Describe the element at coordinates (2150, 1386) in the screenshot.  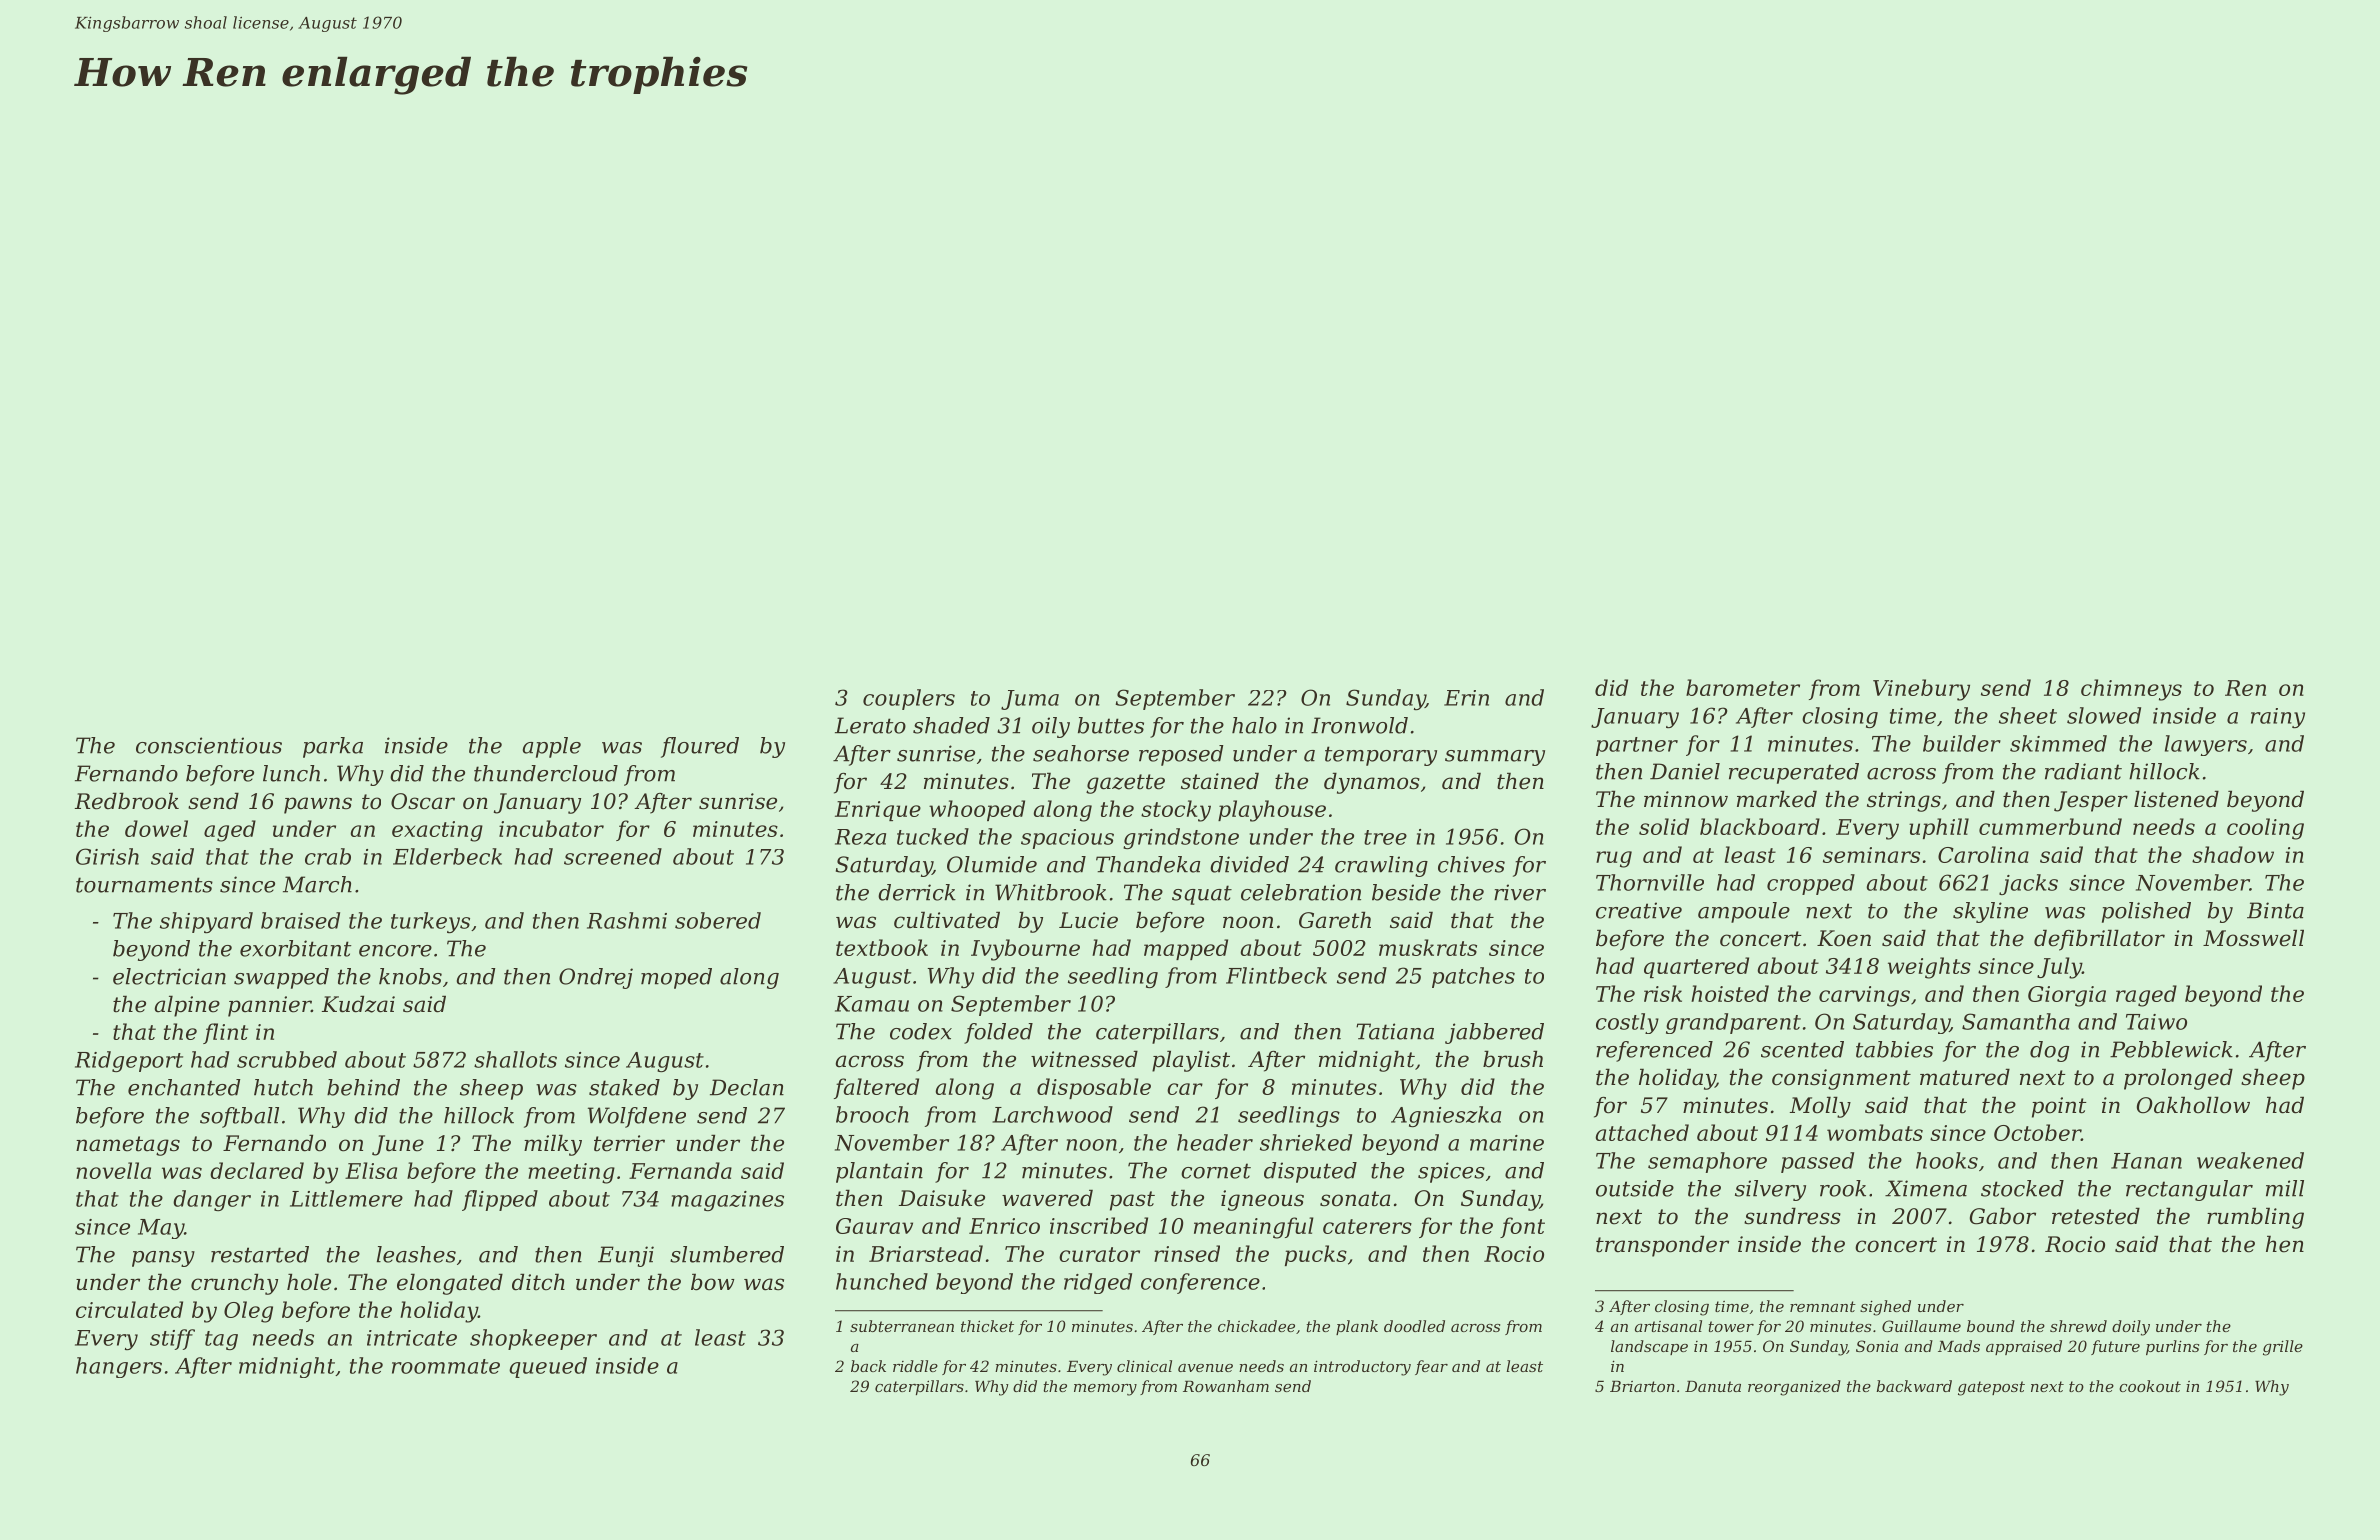
I see `cookout` at that location.
